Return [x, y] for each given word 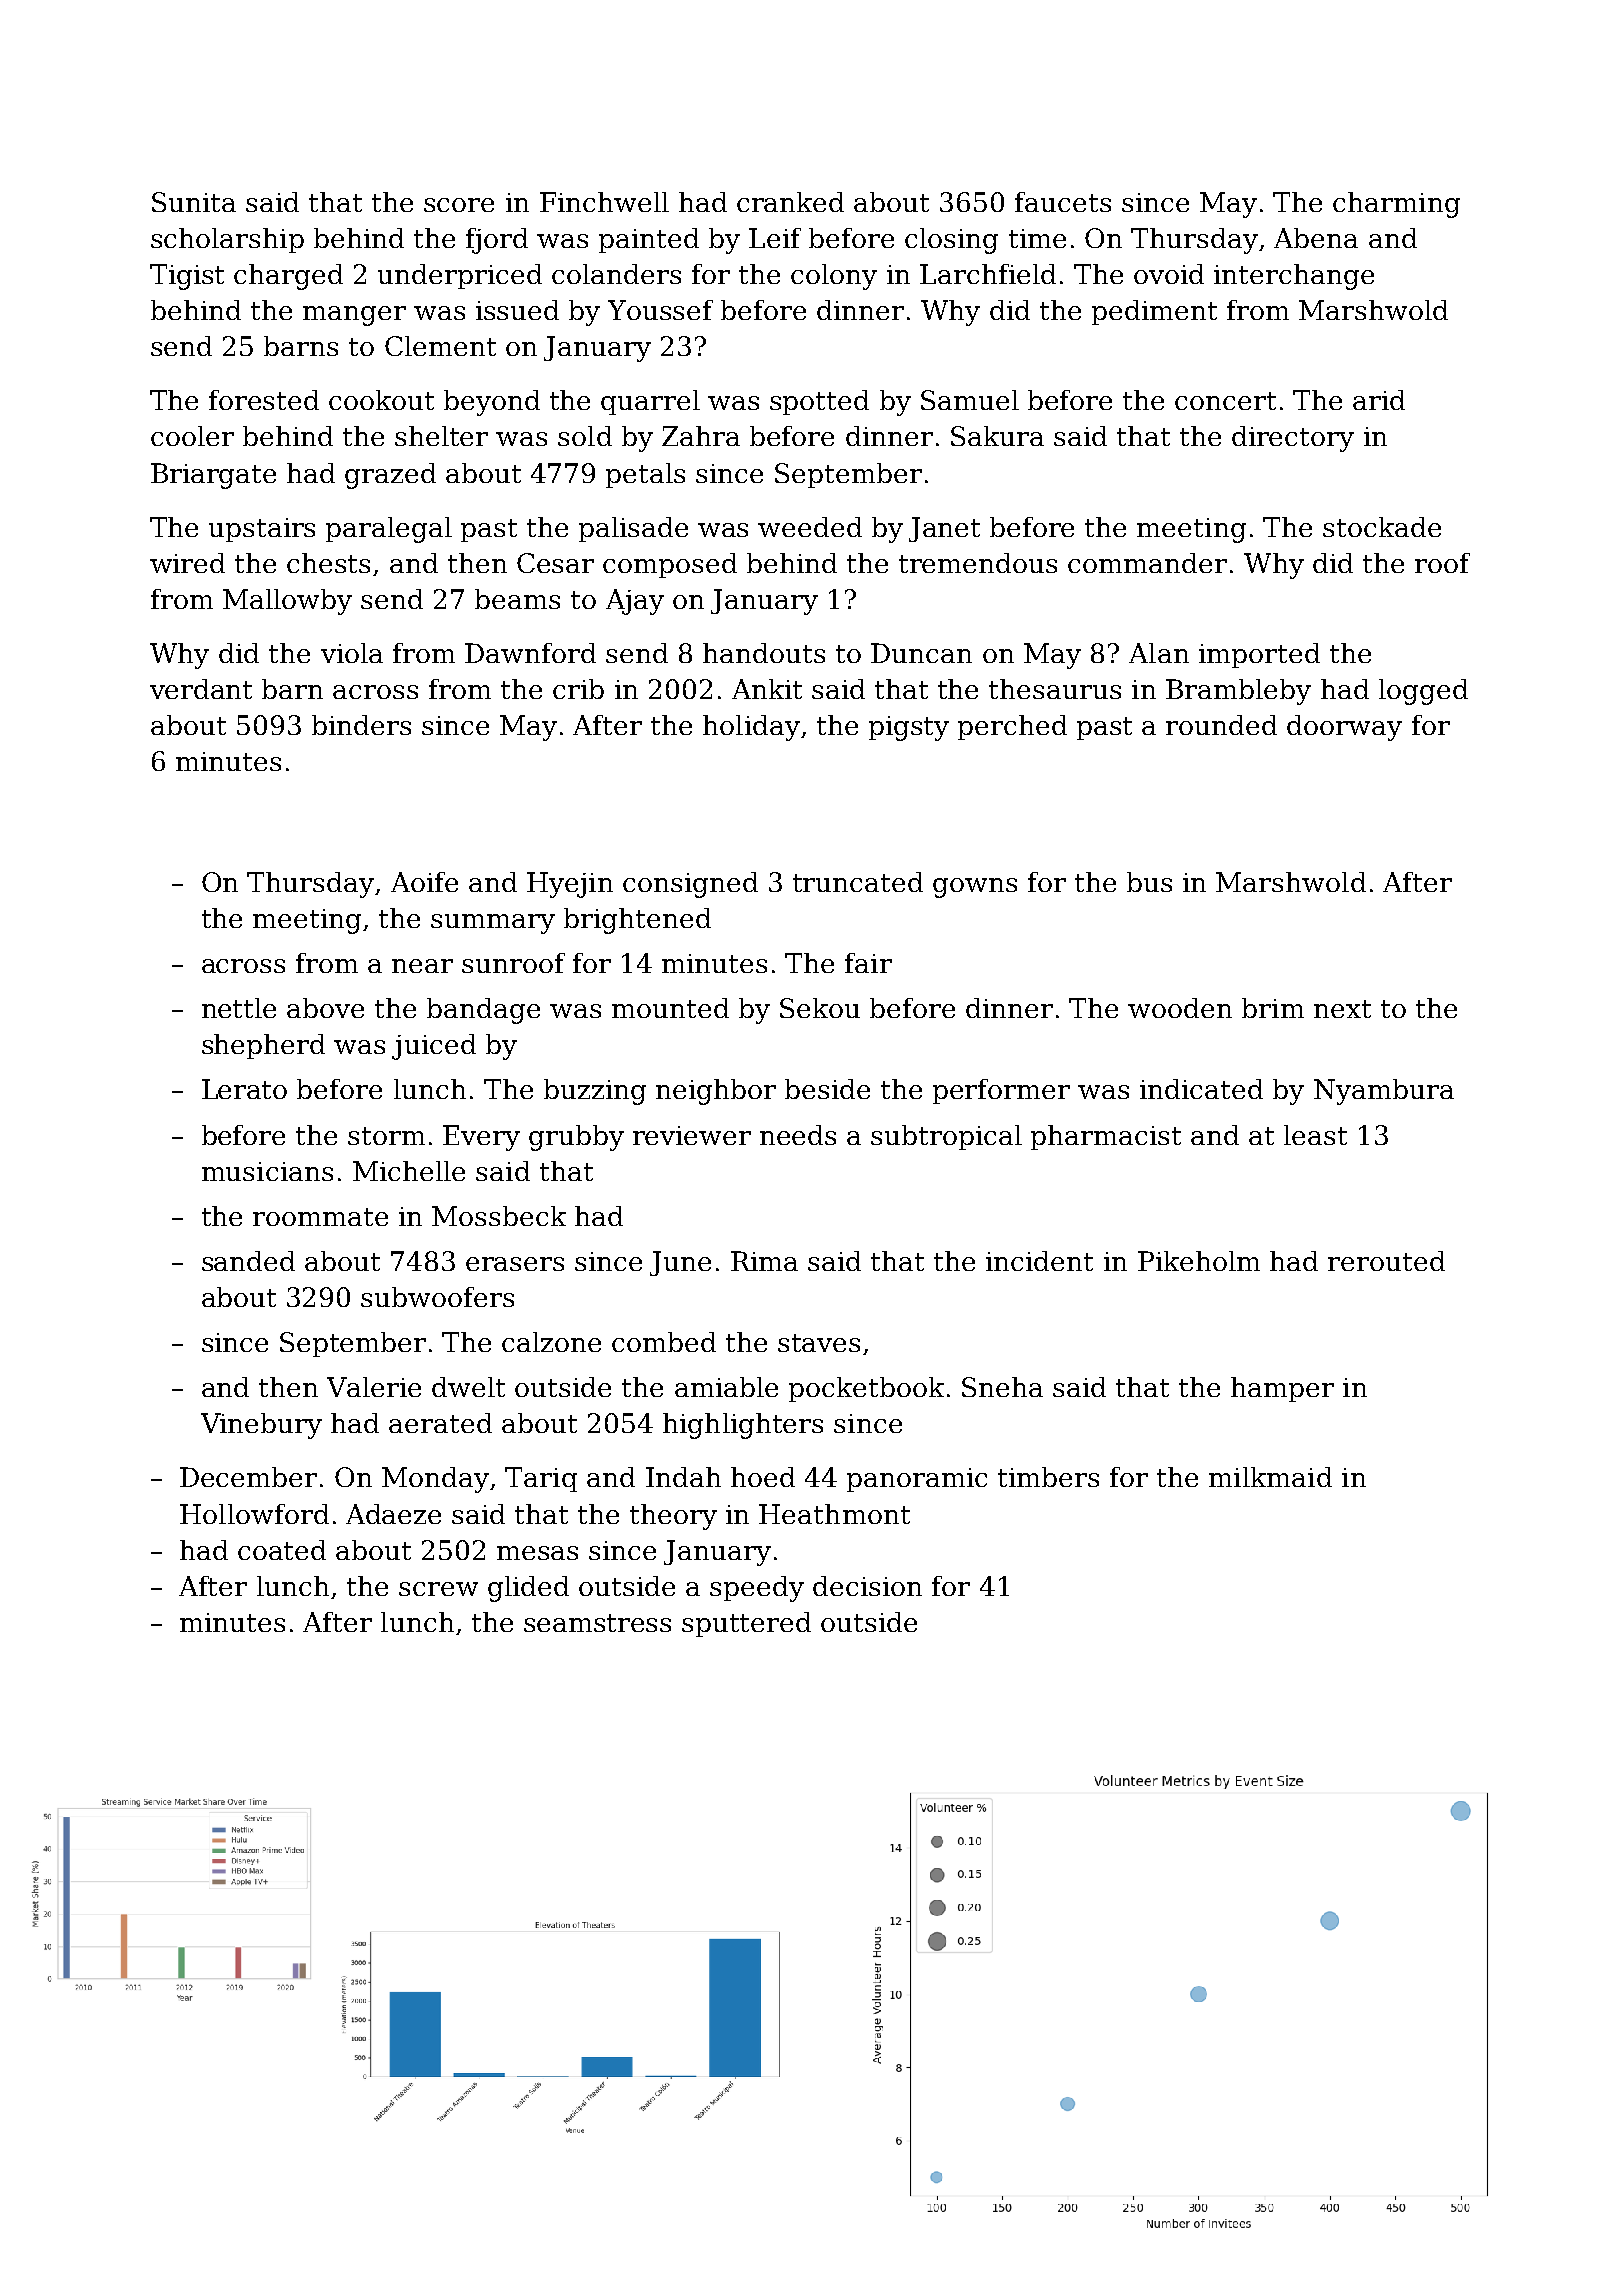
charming [1396, 205]
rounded [1221, 725]
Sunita [194, 202]
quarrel [650, 402]
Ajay [635, 602]
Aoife [424, 882]
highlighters [743, 1426]
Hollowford [254, 1514]
